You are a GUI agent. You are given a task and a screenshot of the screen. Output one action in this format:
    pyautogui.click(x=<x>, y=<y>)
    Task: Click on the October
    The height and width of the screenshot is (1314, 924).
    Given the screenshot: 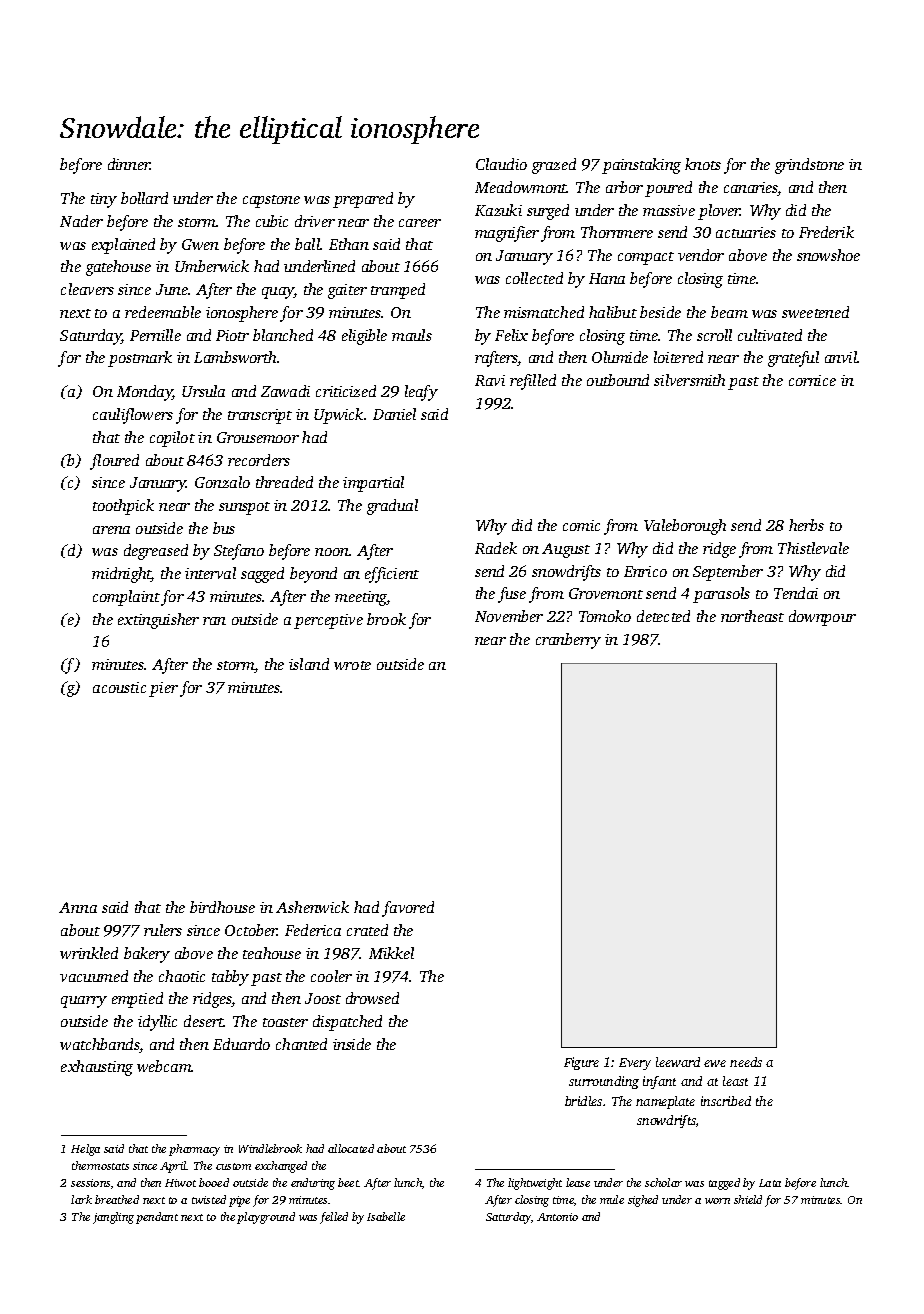 What is the action you would take?
    pyautogui.click(x=251, y=930)
